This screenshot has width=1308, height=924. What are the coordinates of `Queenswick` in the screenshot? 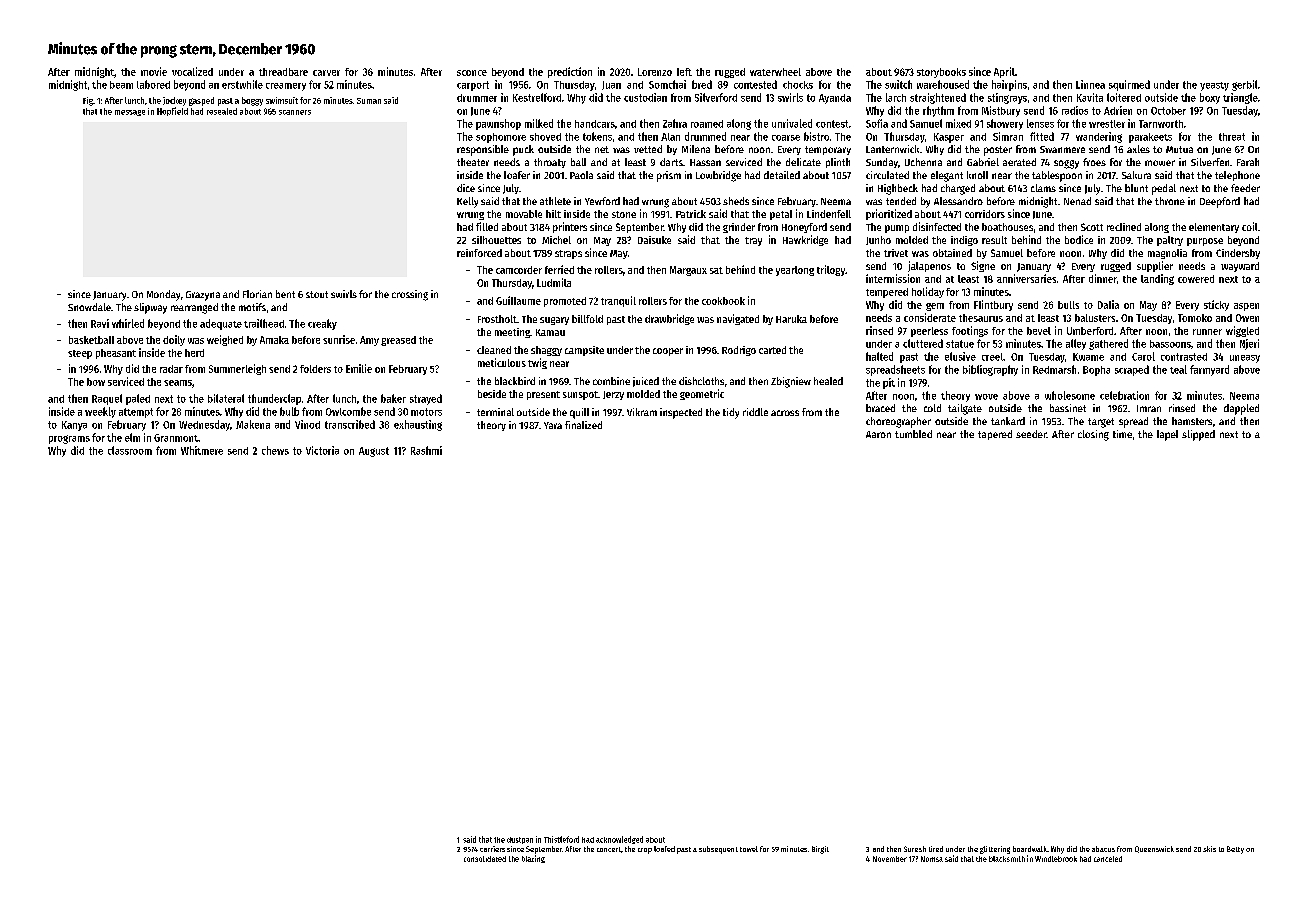 It's located at (1154, 849).
